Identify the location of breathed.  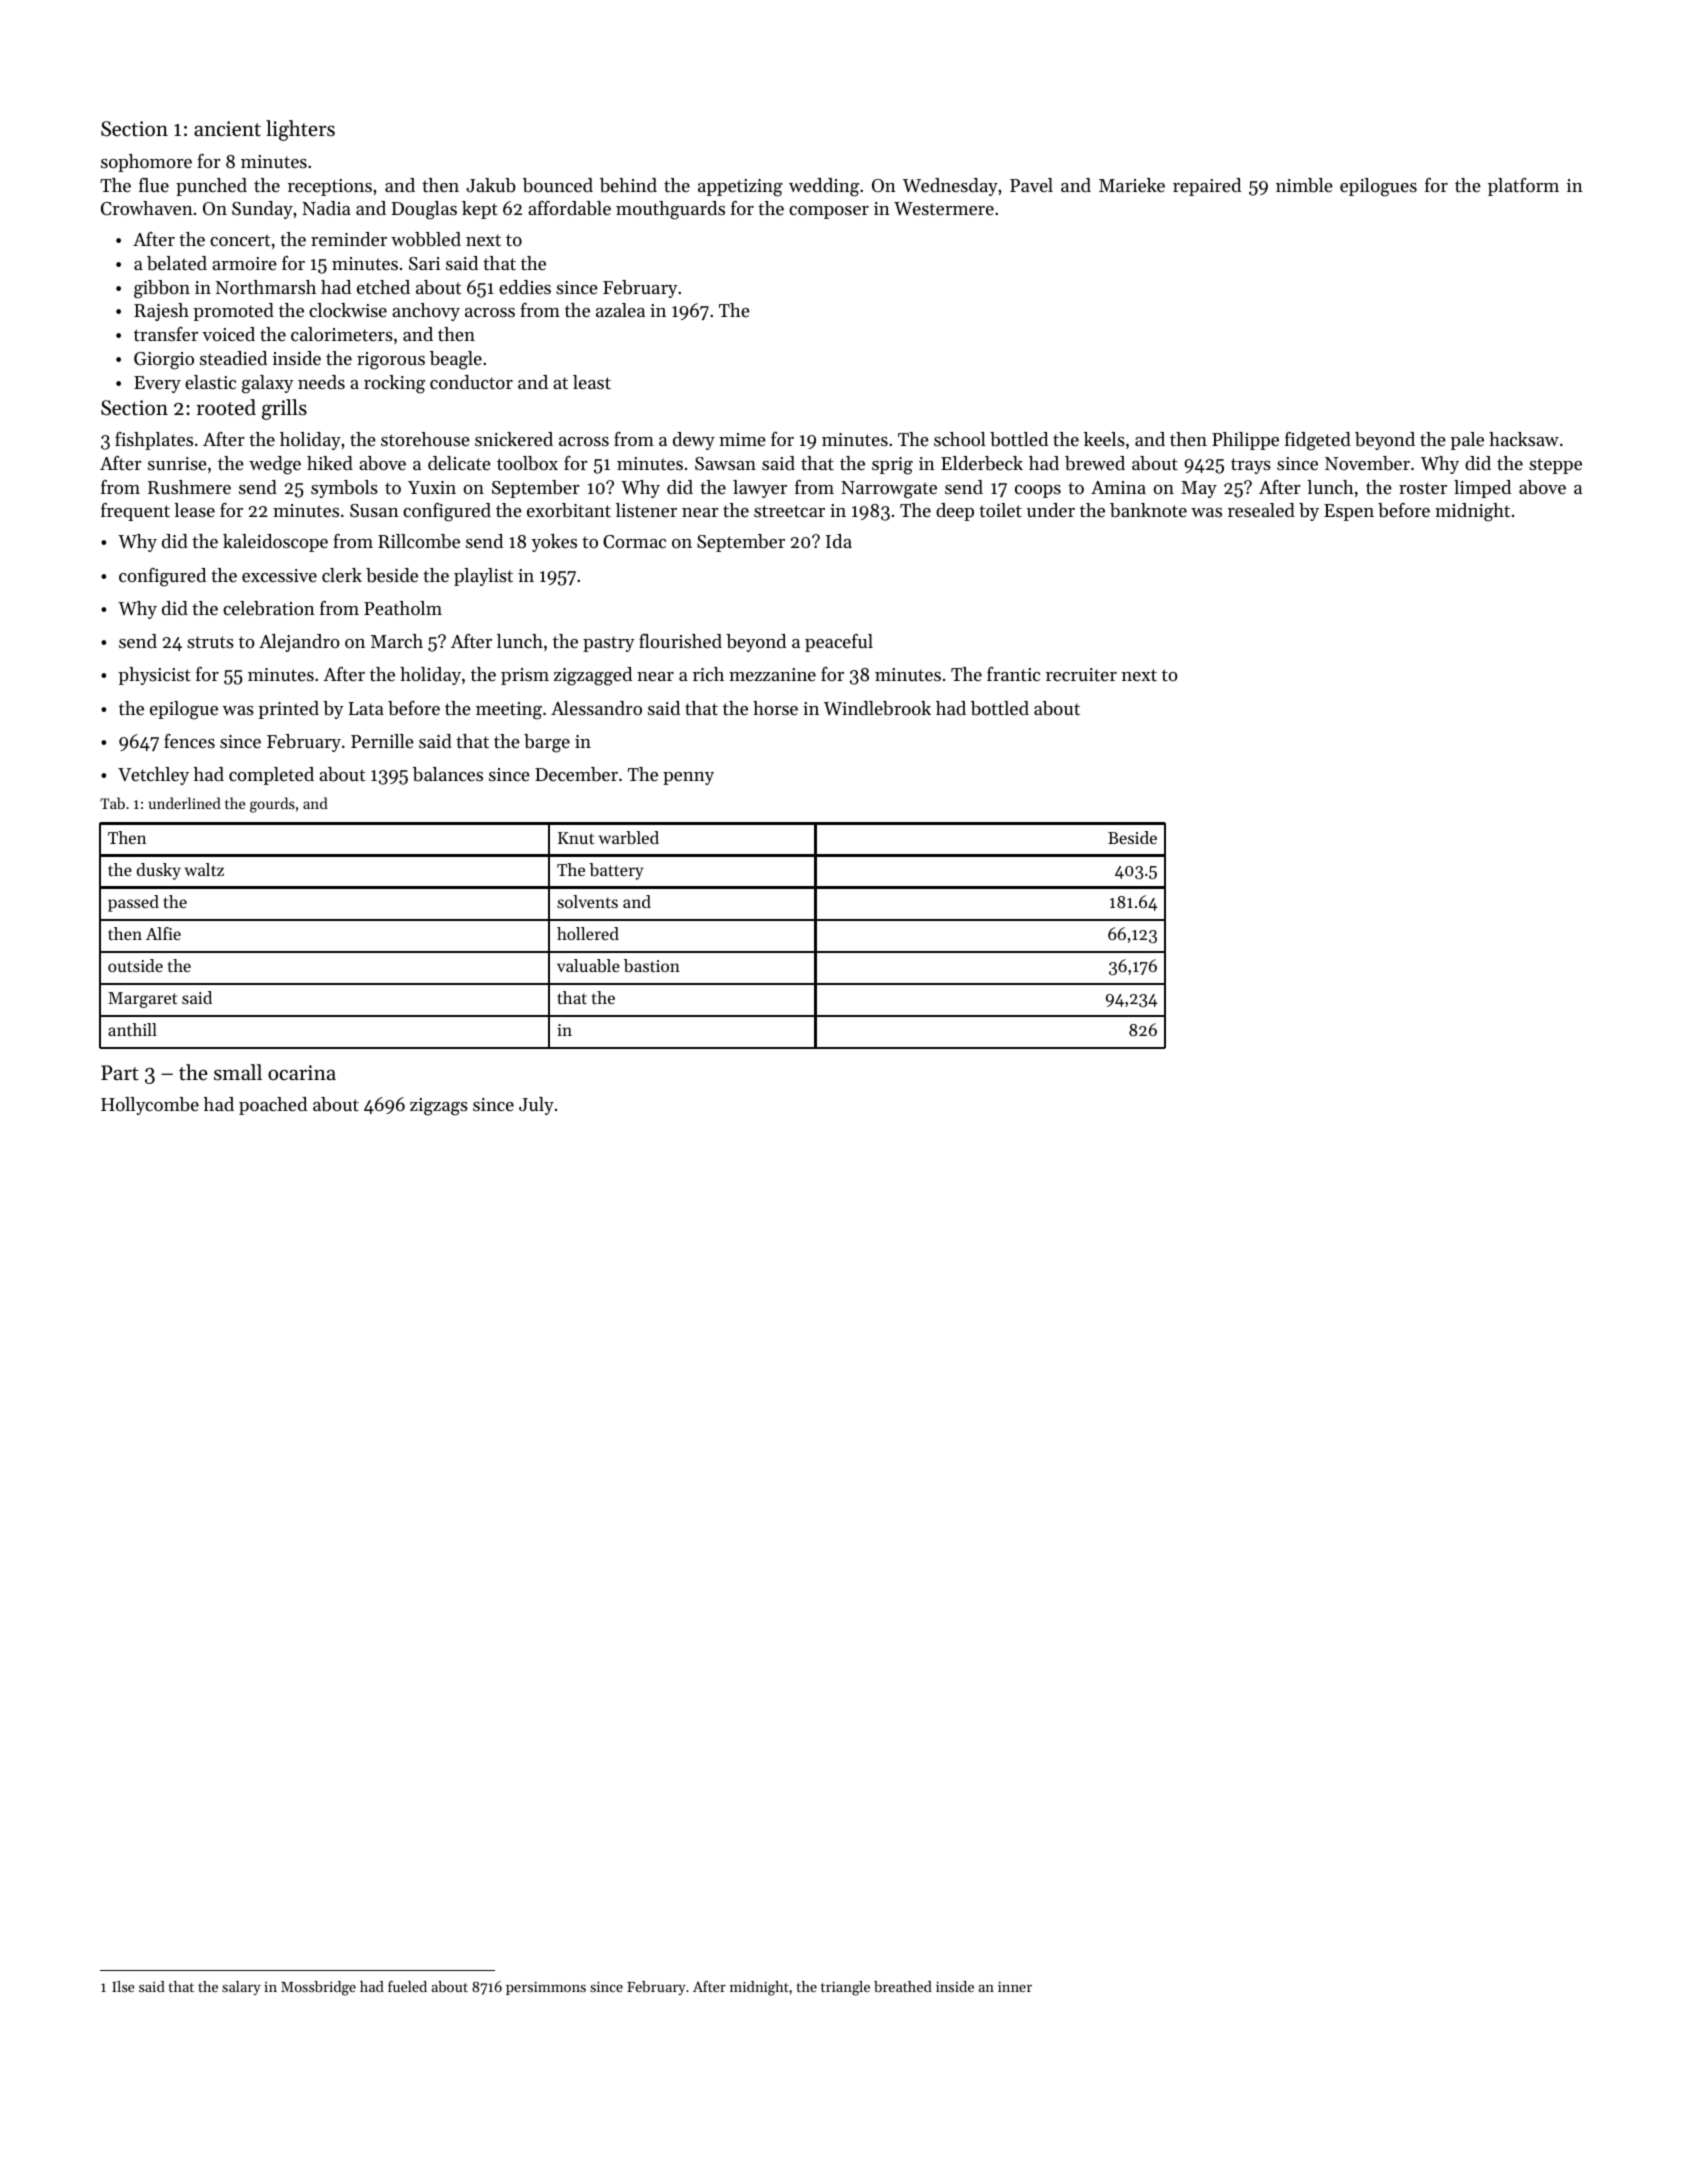
(903, 1986).
